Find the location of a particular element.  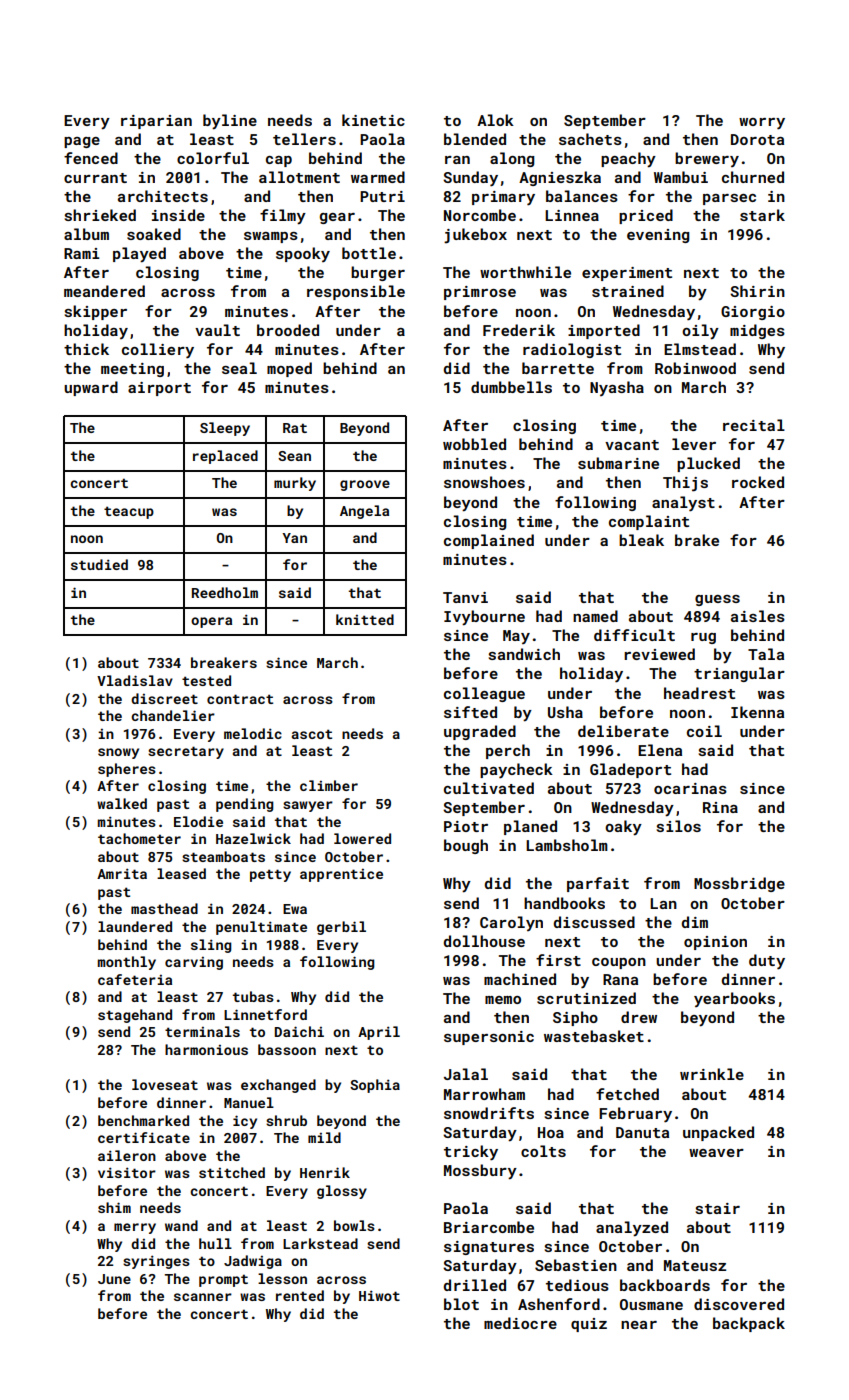

prompt is located at coordinates (223, 1280).
